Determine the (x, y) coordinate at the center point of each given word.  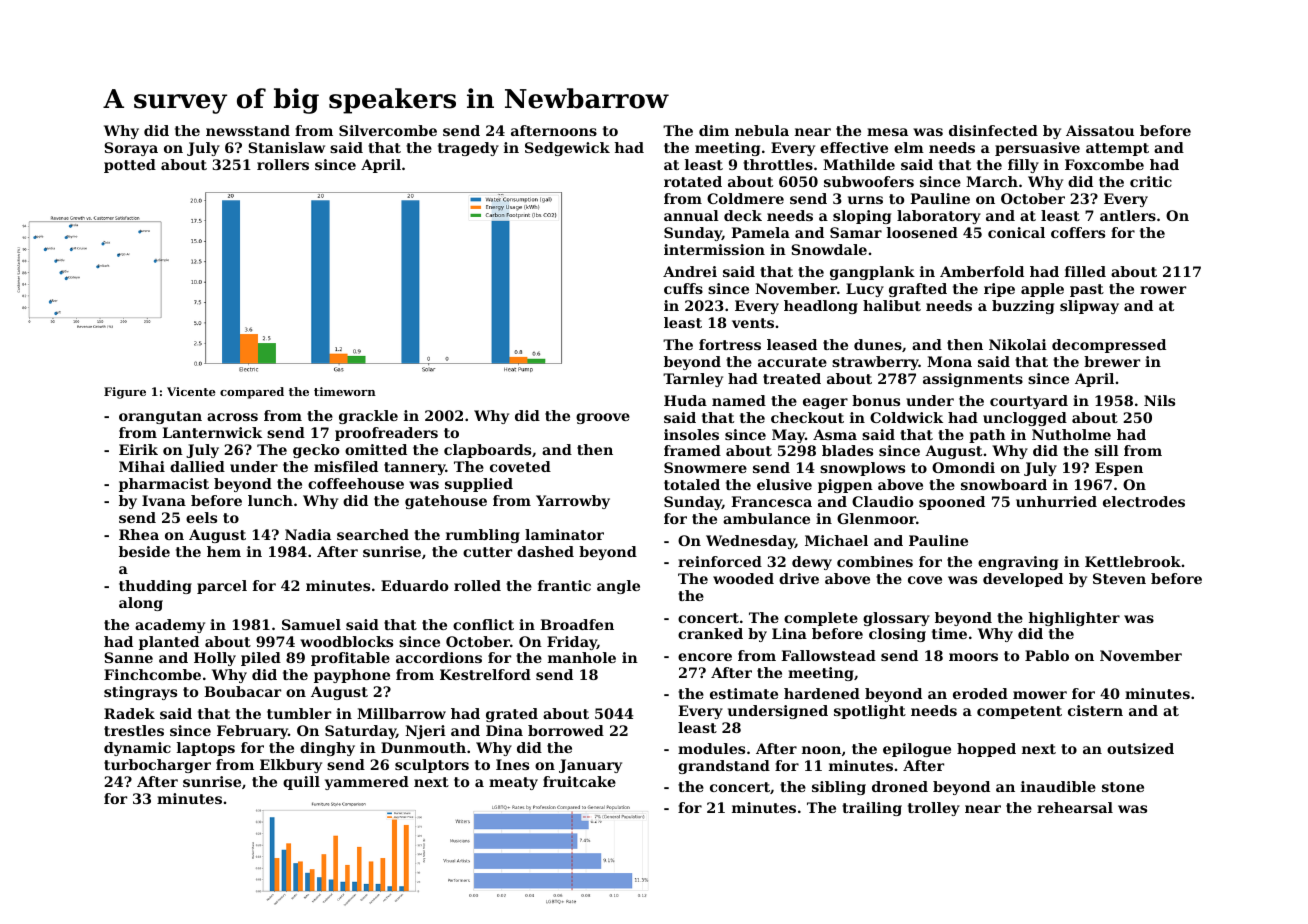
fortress (730, 344)
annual (691, 215)
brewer (1112, 361)
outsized (1140, 748)
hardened (822, 693)
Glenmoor (876, 518)
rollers (283, 164)
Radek (129, 713)
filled (1085, 271)
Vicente (191, 391)
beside (144, 551)
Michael (836, 540)
